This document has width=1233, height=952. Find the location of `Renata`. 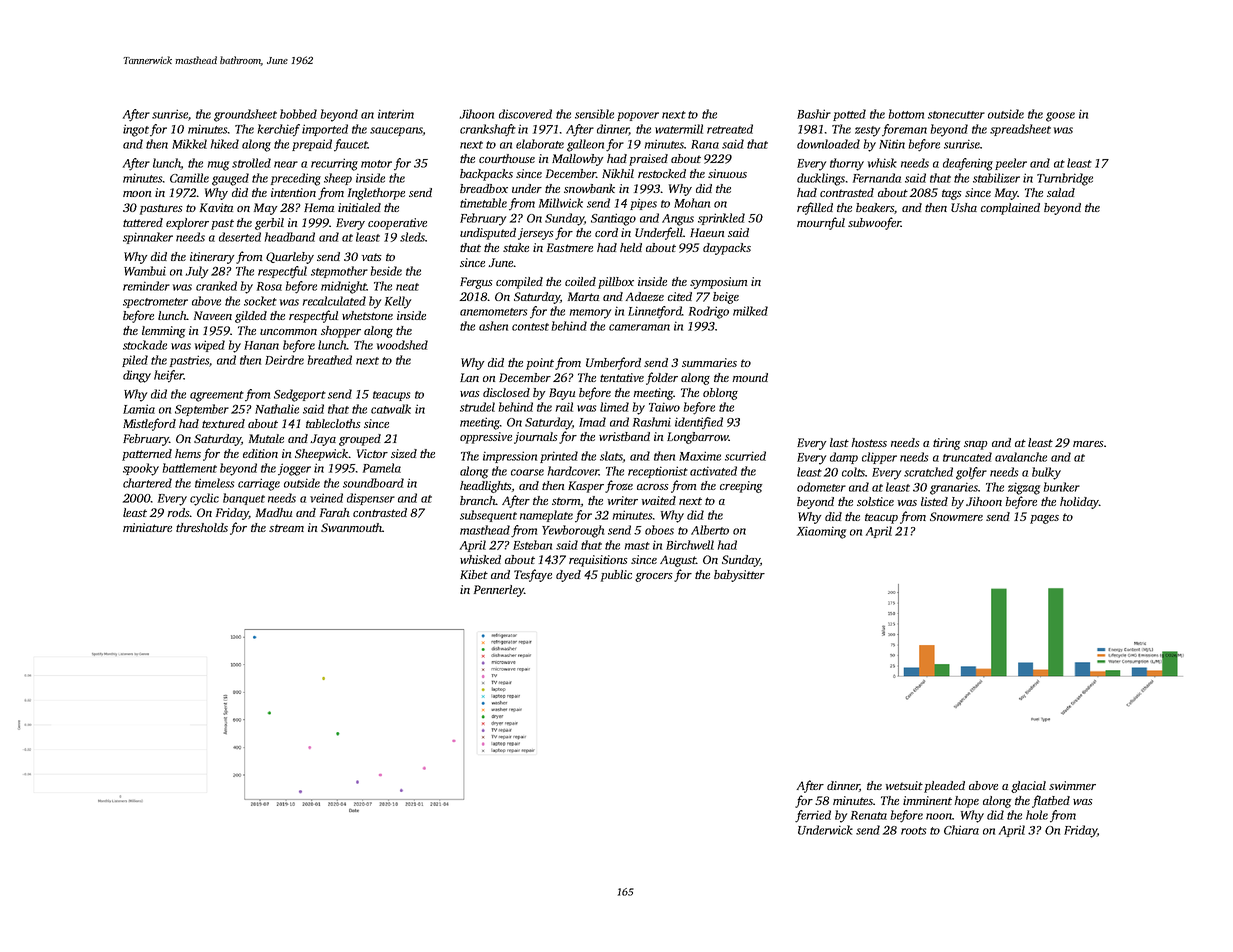

Renata is located at coordinates (869, 815).
